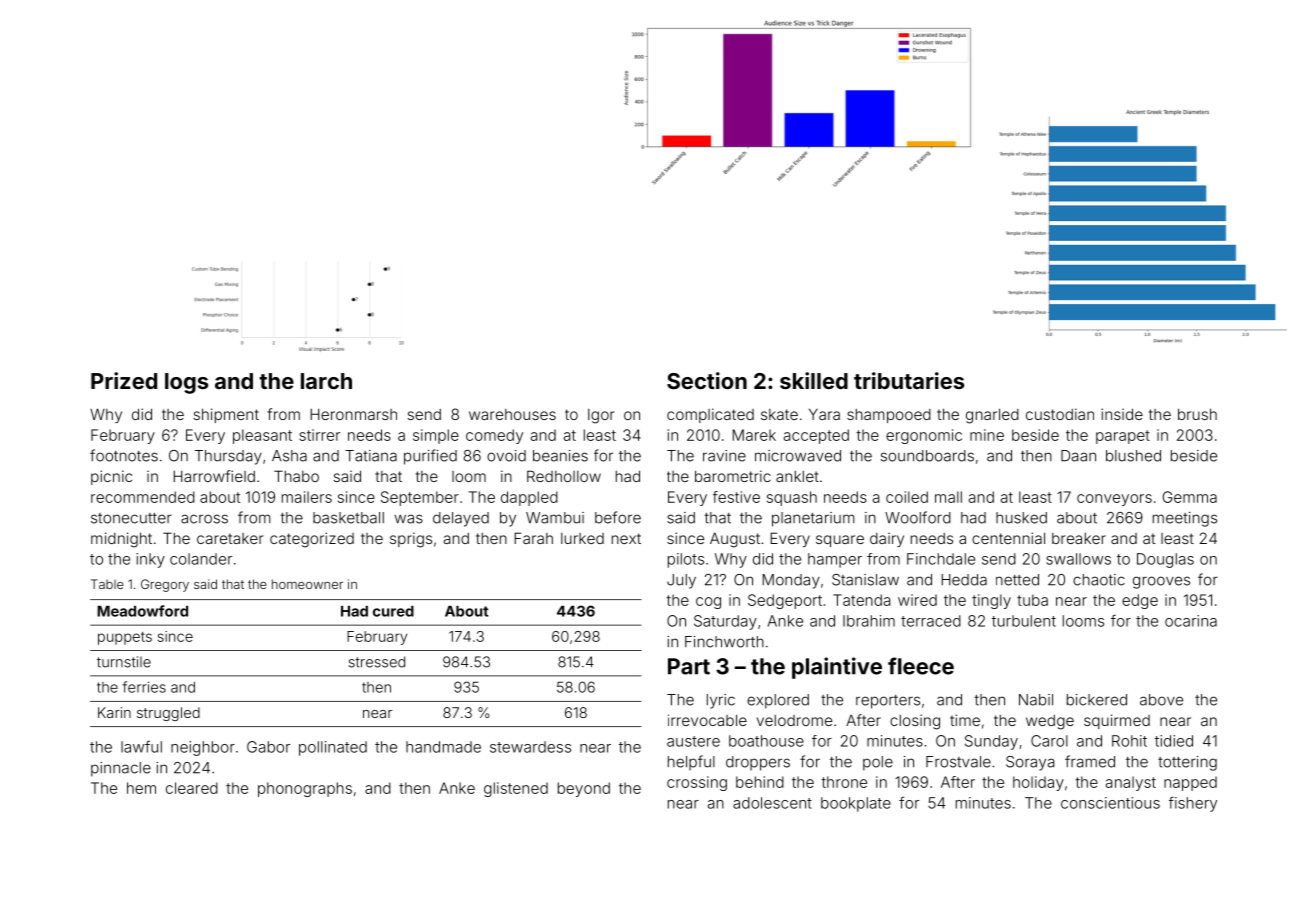 The width and height of the page is (1308, 924). Describe the element at coordinates (1197, 414) in the page. I see `brush` at that location.
